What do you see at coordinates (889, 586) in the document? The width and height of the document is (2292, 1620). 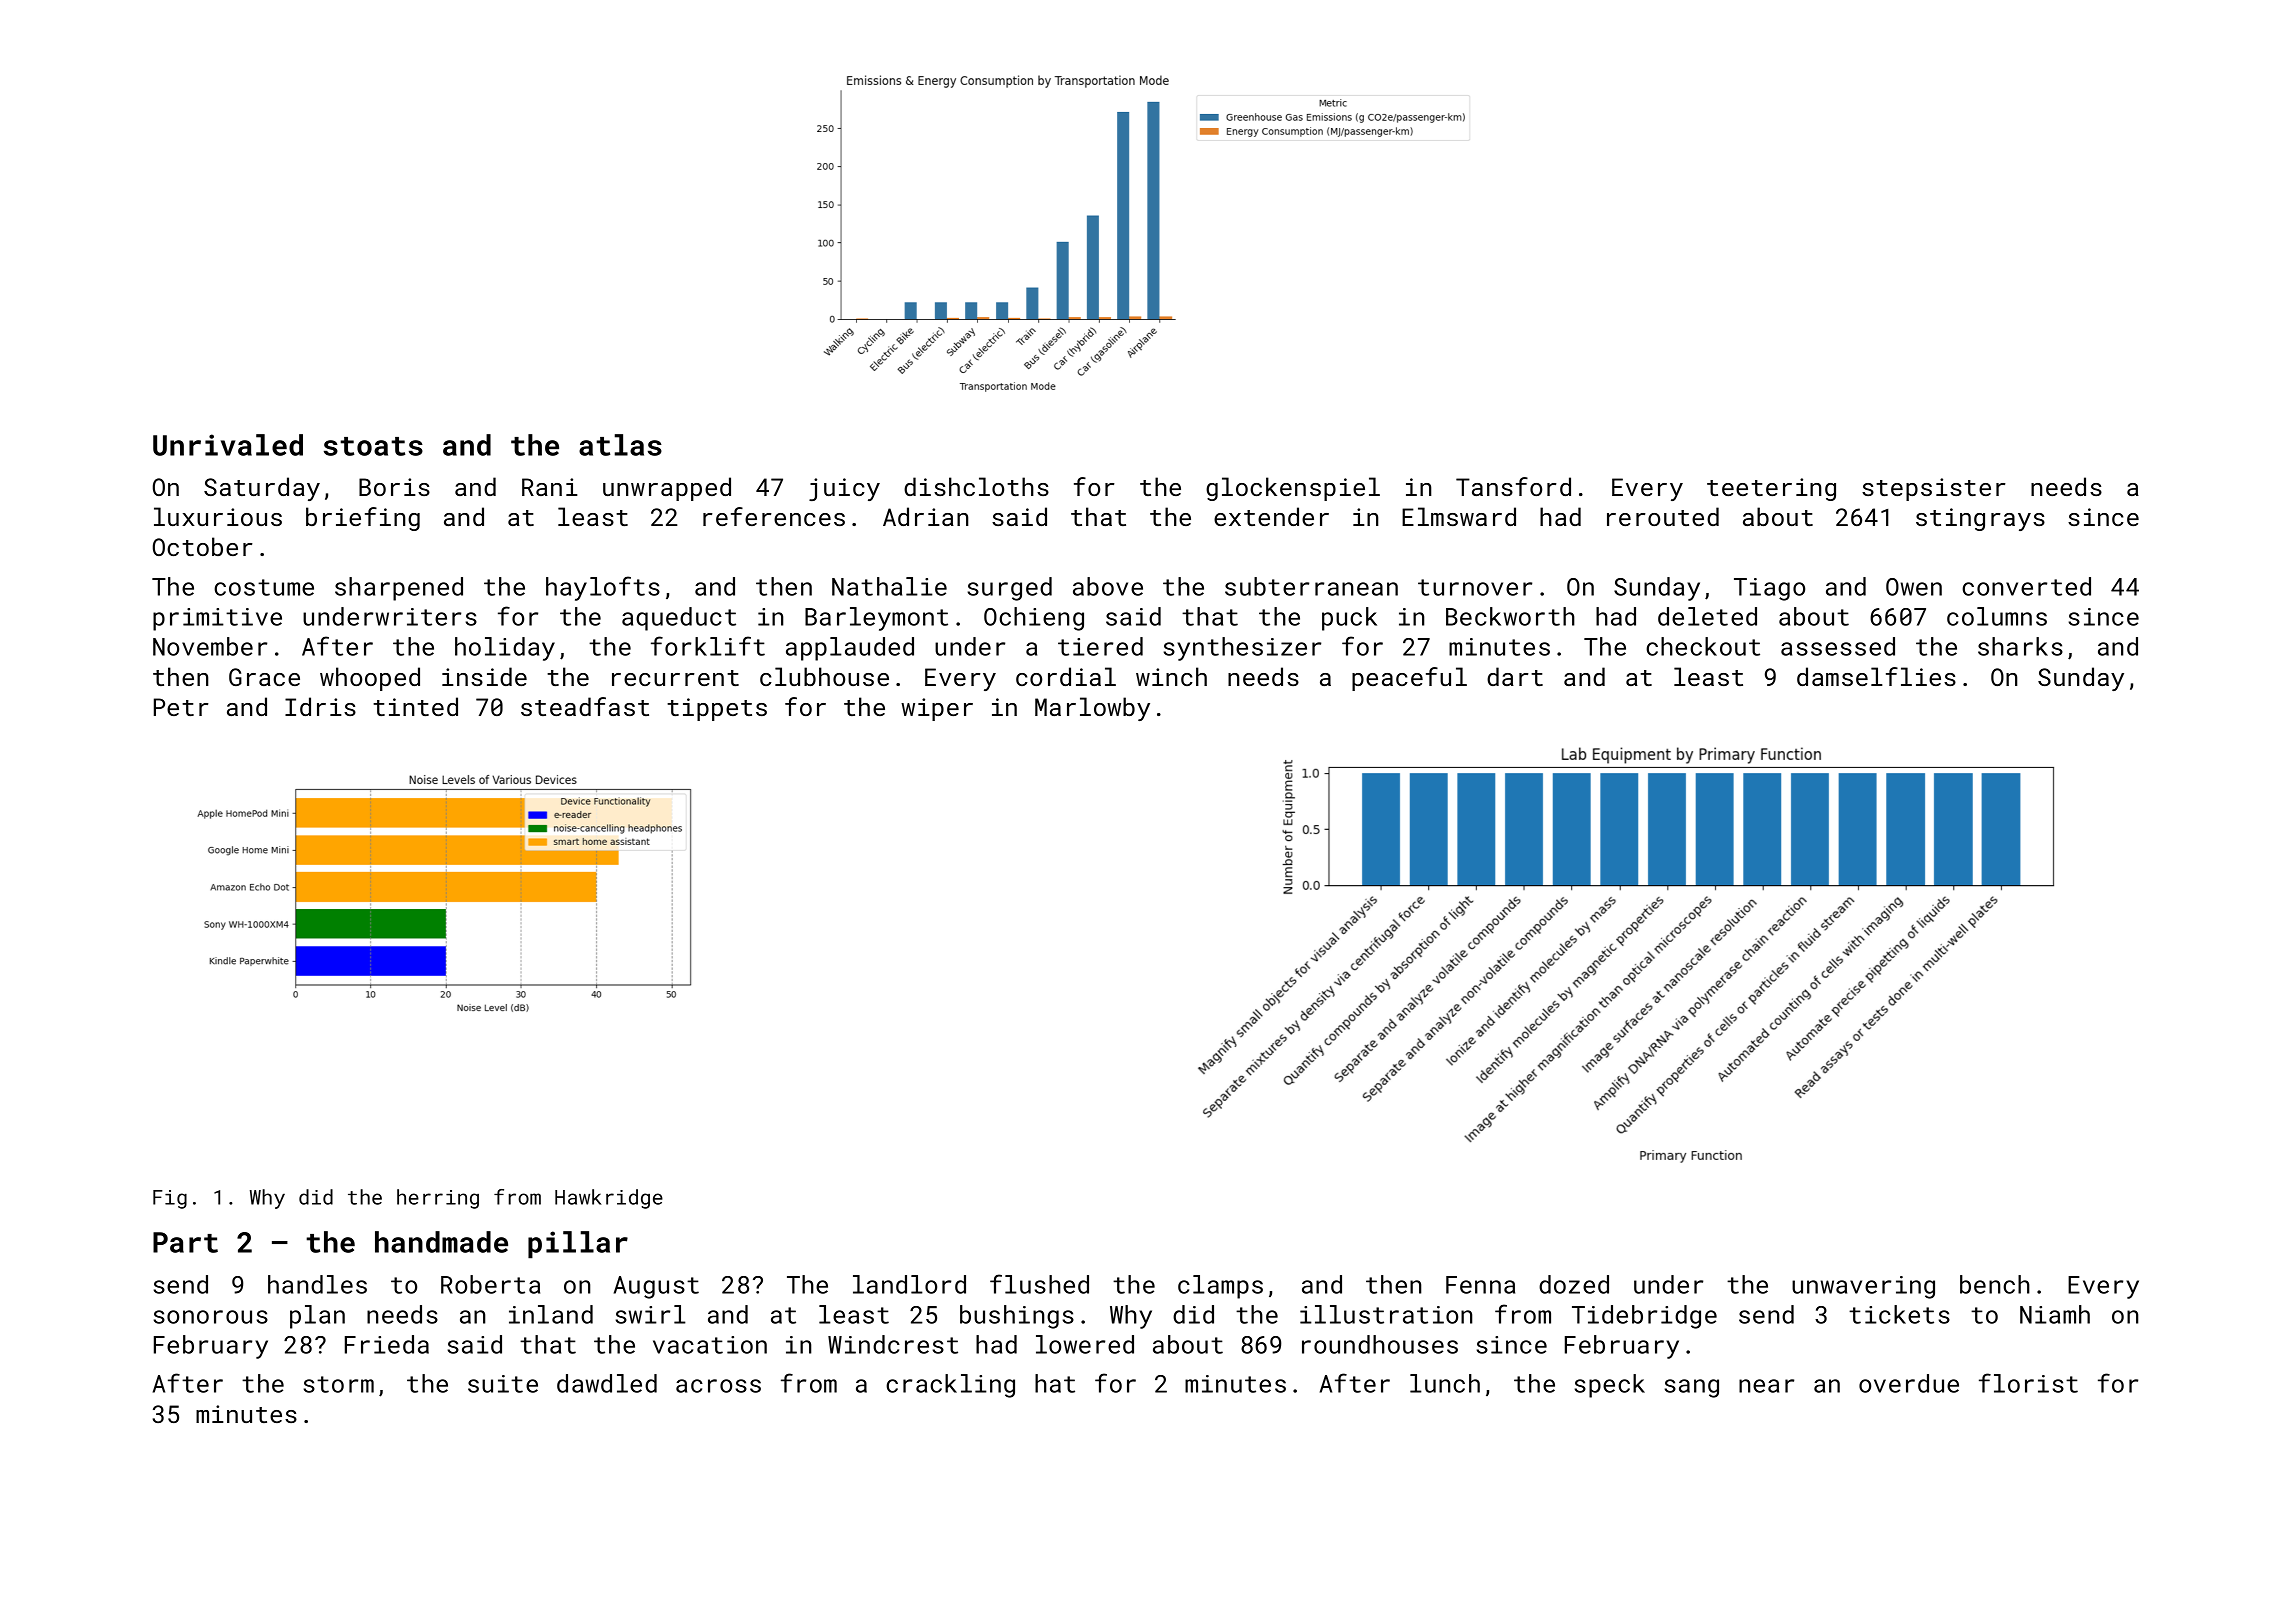 I see `Nathalie` at bounding box center [889, 586].
